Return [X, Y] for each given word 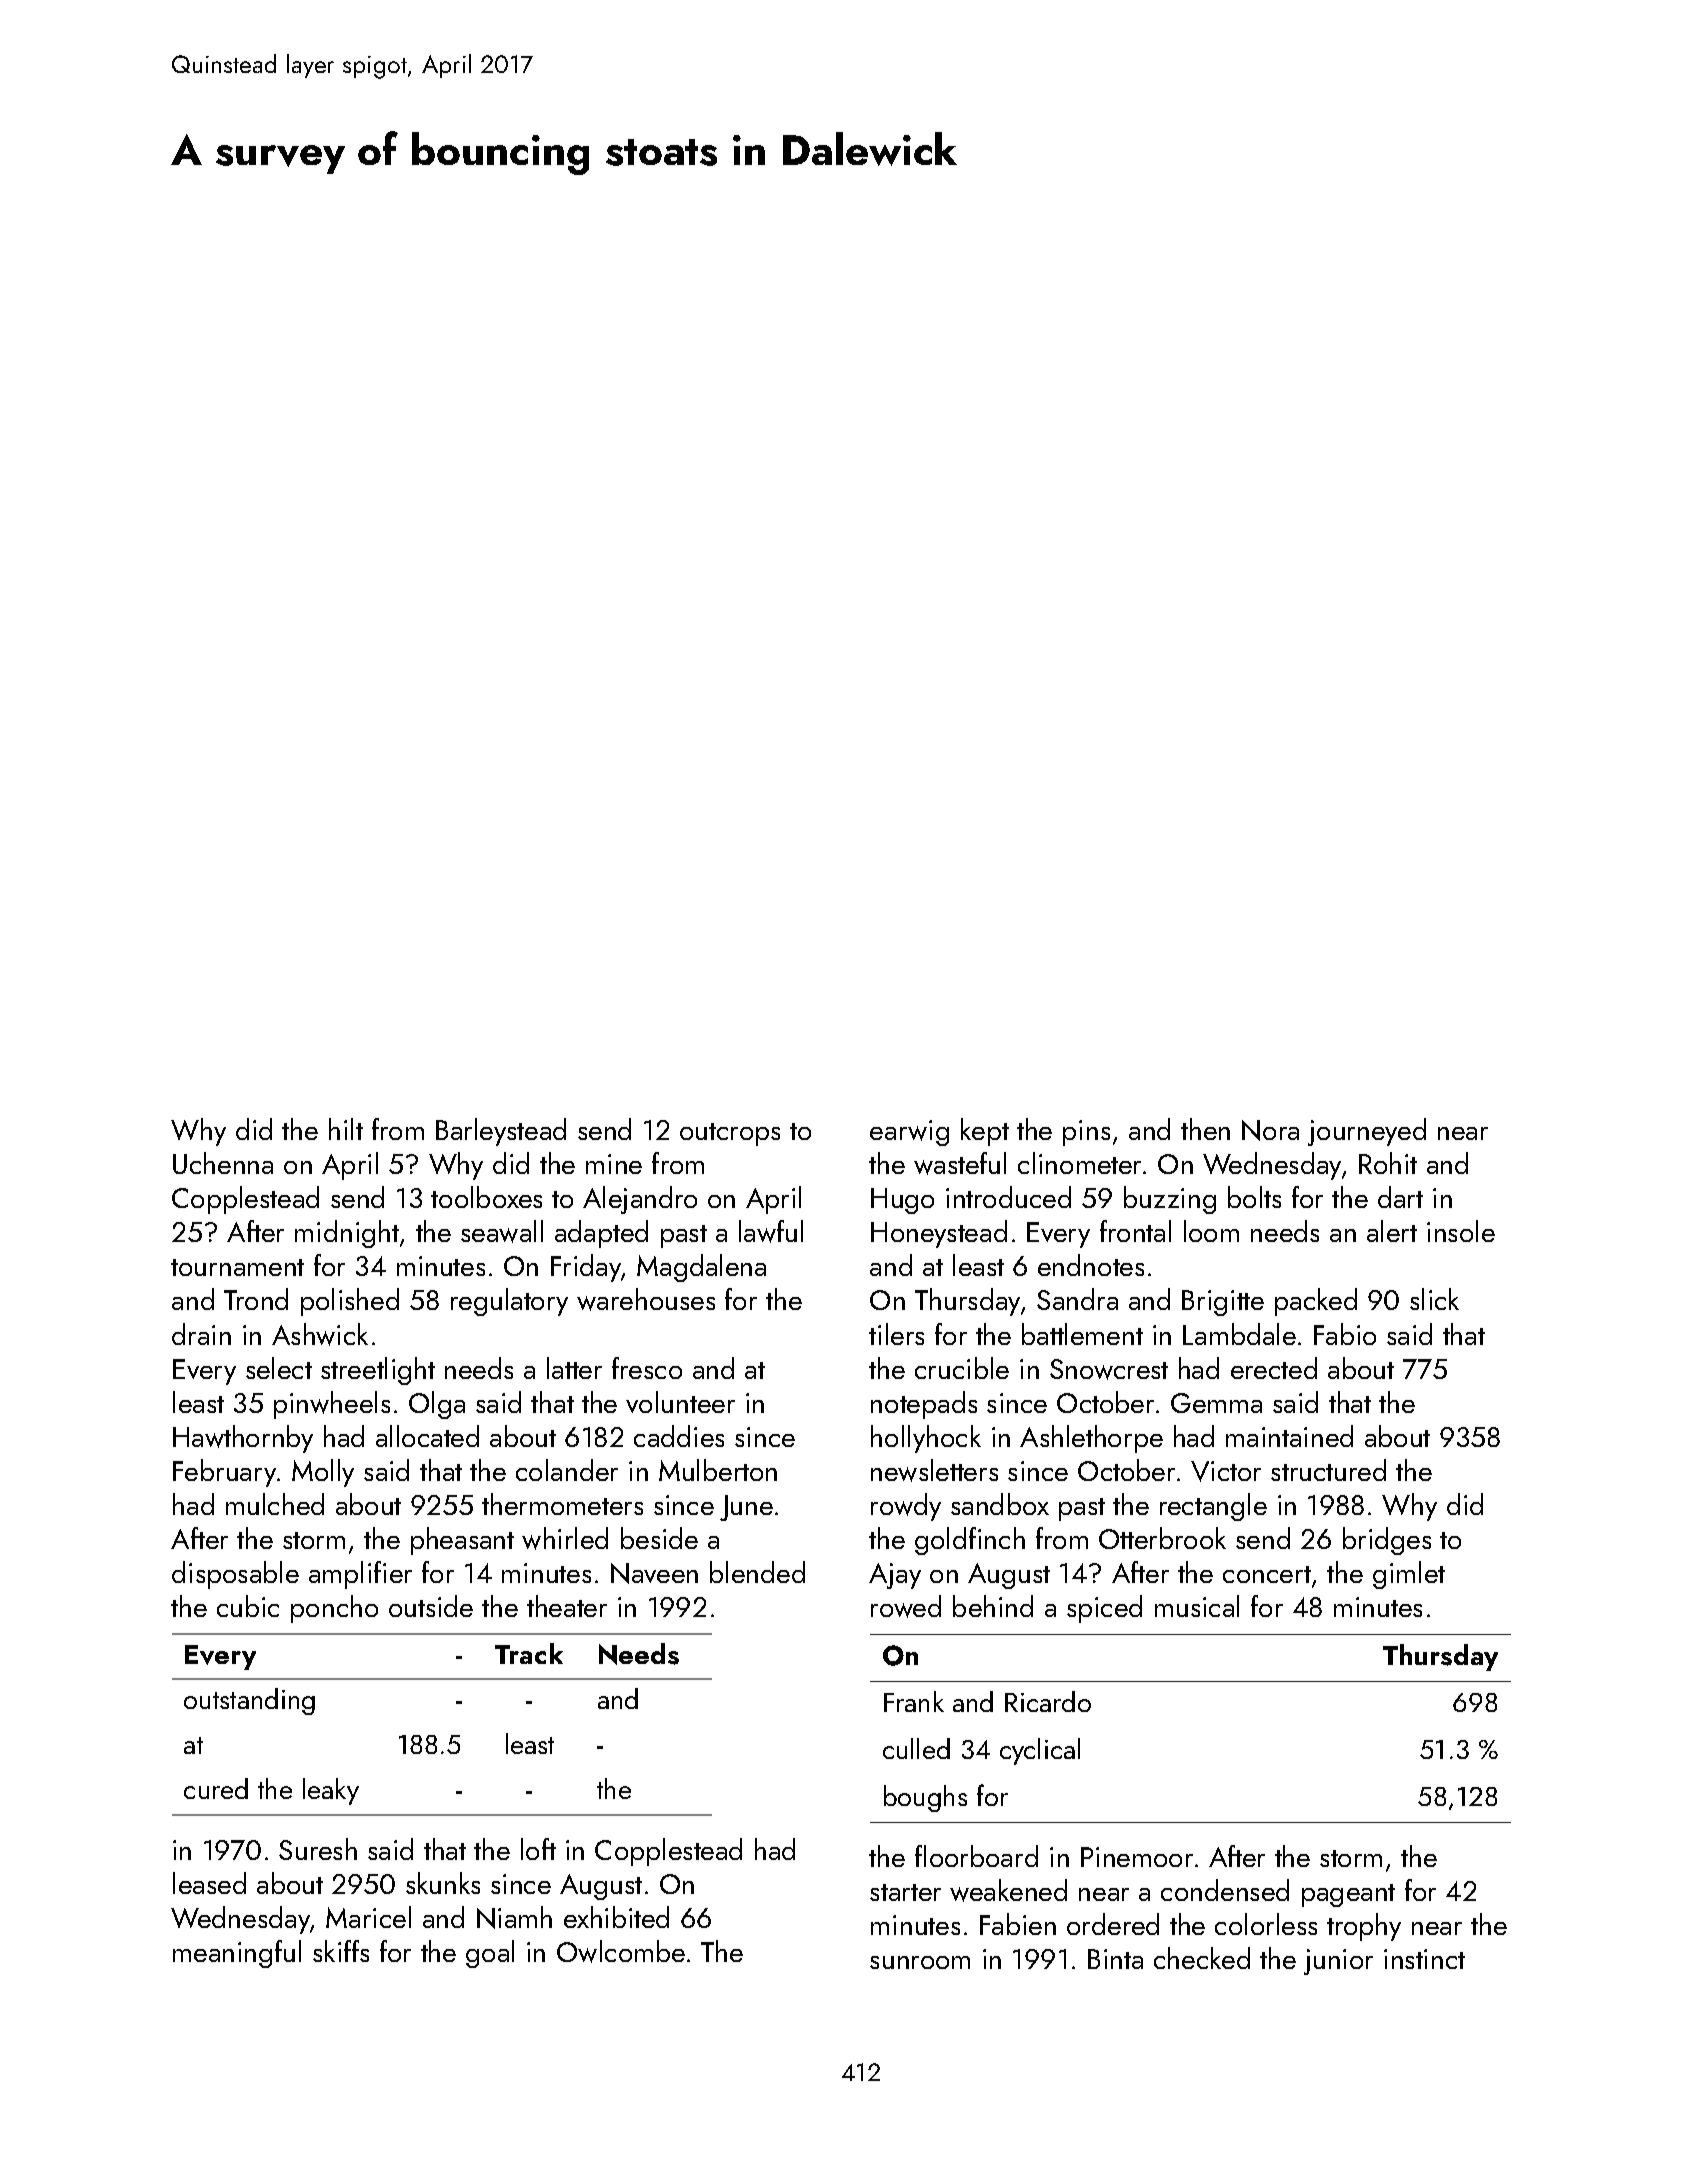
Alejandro [640, 1200]
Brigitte [1223, 1303]
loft [538, 1849]
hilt [346, 1129]
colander [567, 1470]
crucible [962, 1368]
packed [1316, 1302]
